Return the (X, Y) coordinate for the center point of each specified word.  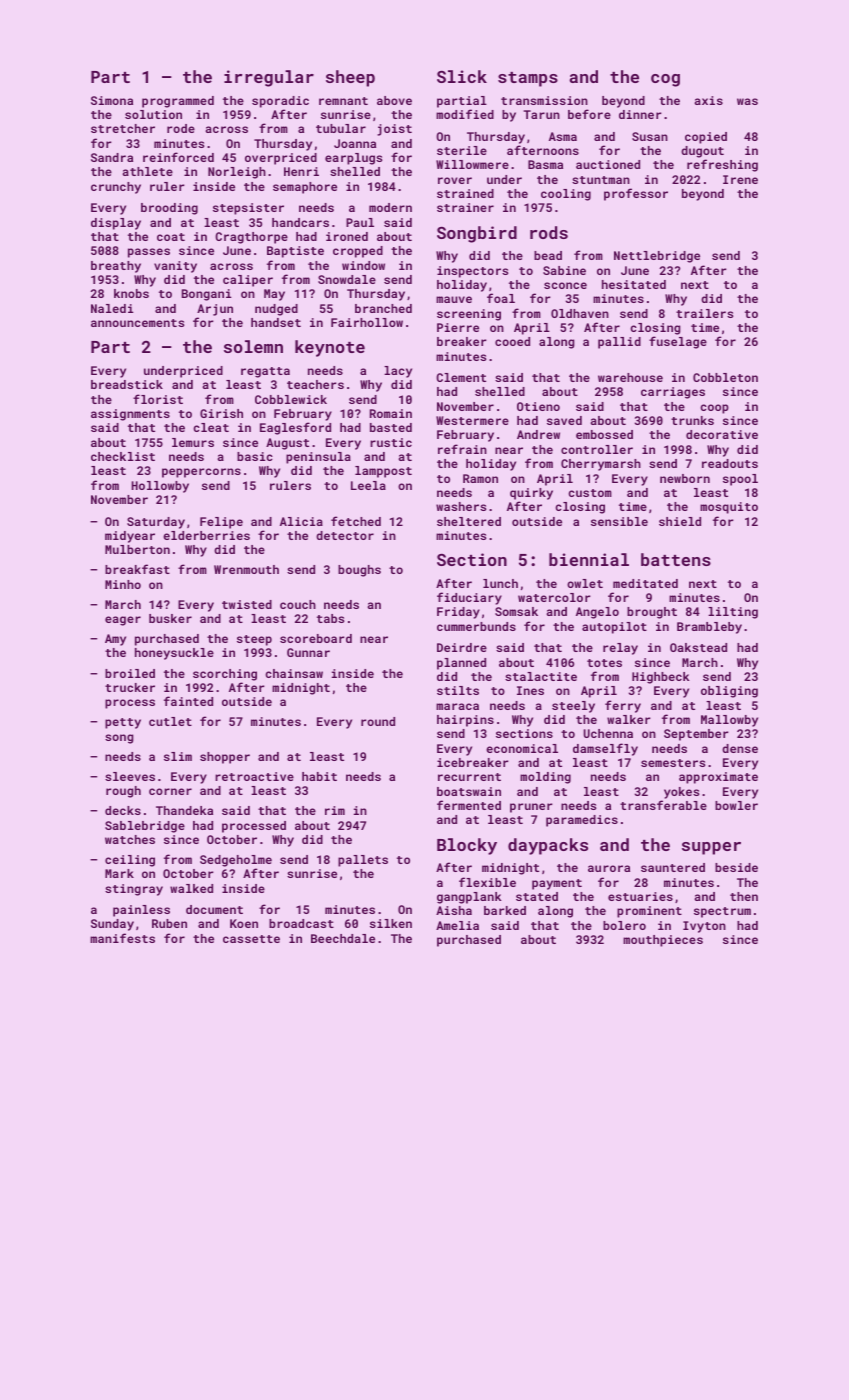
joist (394, 130)
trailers (704, 313)
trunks (692, 420)
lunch (500, 583)
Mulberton (137, 549)
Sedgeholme (236, 861)
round (378, 721)
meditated (645, 583)
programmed (178, 102)
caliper (248, 281)
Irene (740, 179)
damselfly (605, 749)
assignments (130, 415)
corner (170, 791)
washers (461, 506)
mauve (454, 299)
